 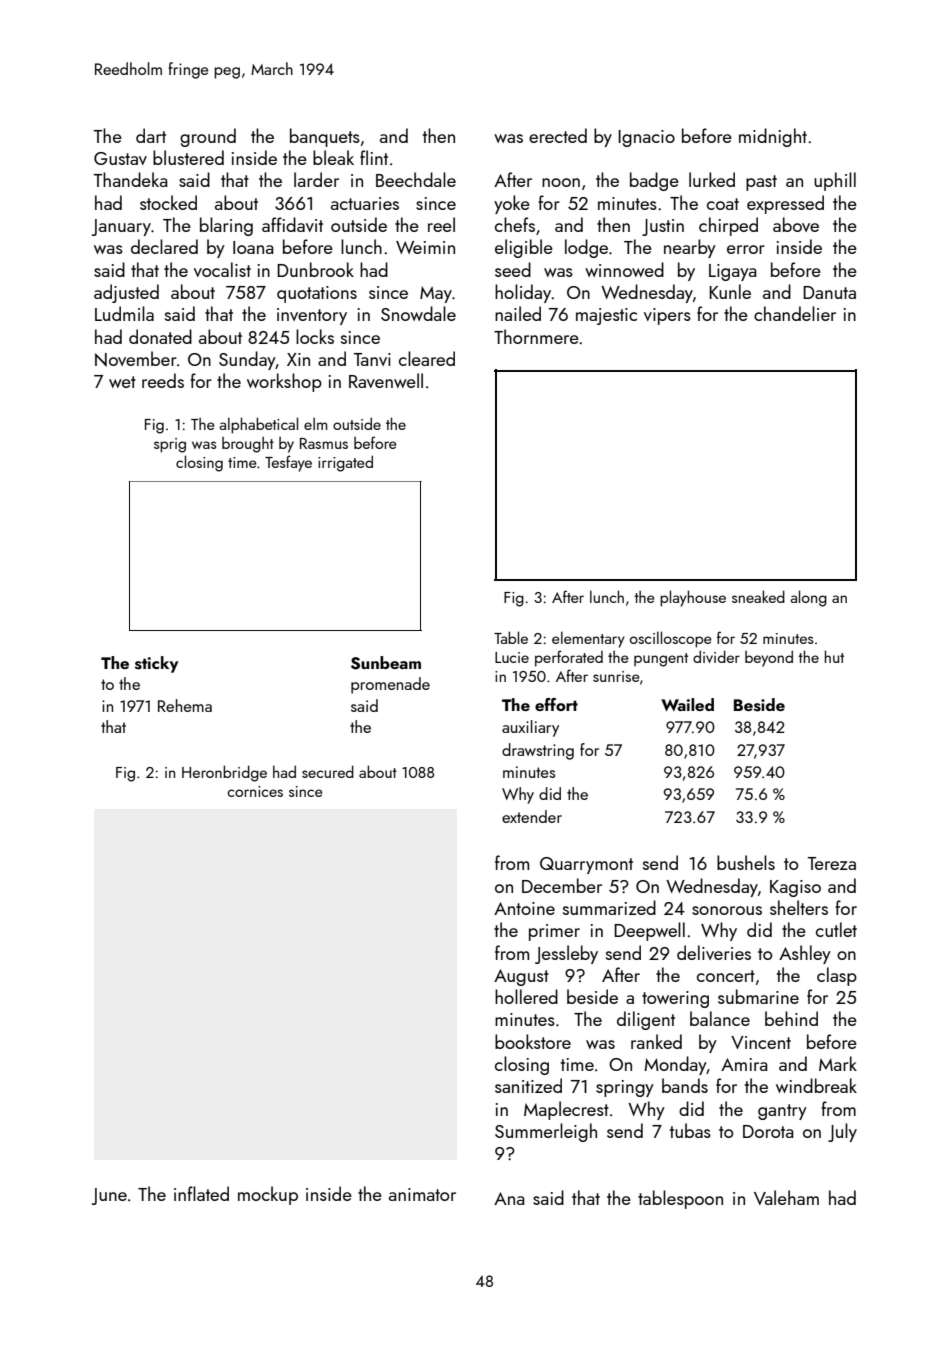 What do you see at coordinates (345, 463) in the document?
I see `irrigated` at bounding box center [345, 463].
